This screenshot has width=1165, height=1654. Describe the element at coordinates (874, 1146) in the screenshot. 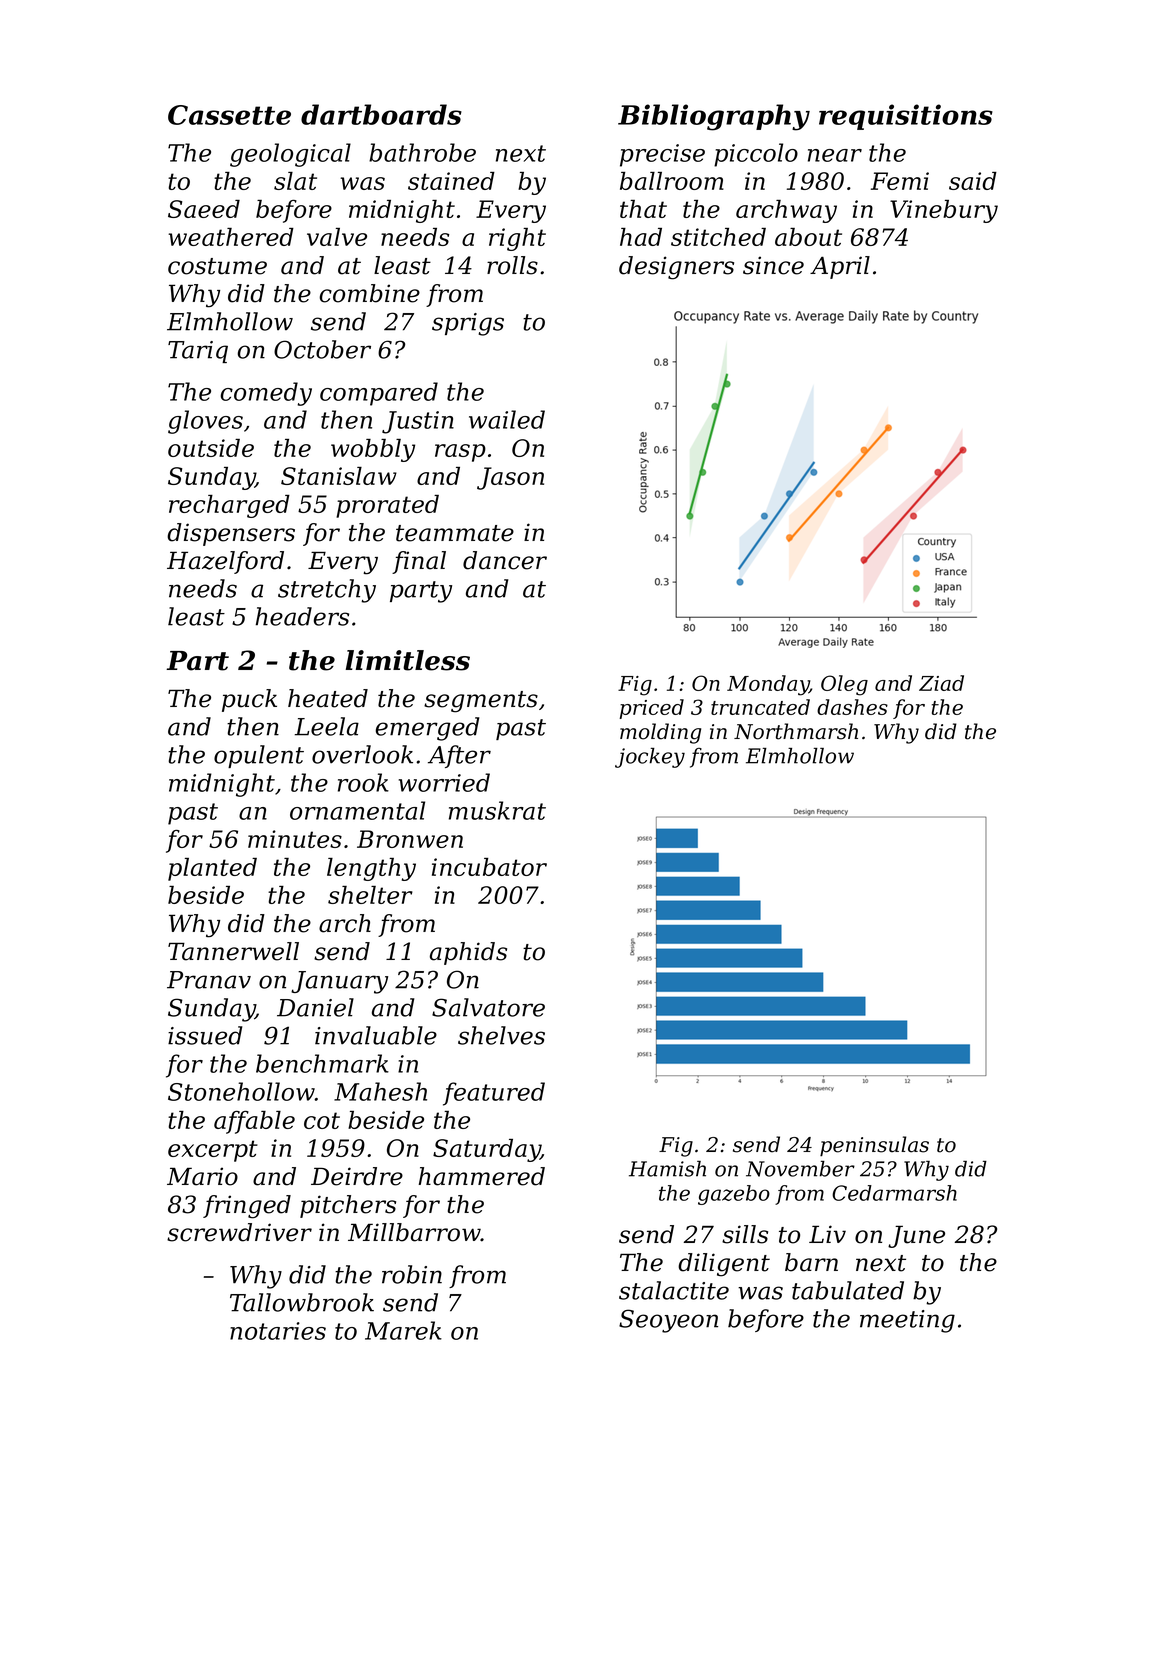

I see `peninsulas` at that location.
